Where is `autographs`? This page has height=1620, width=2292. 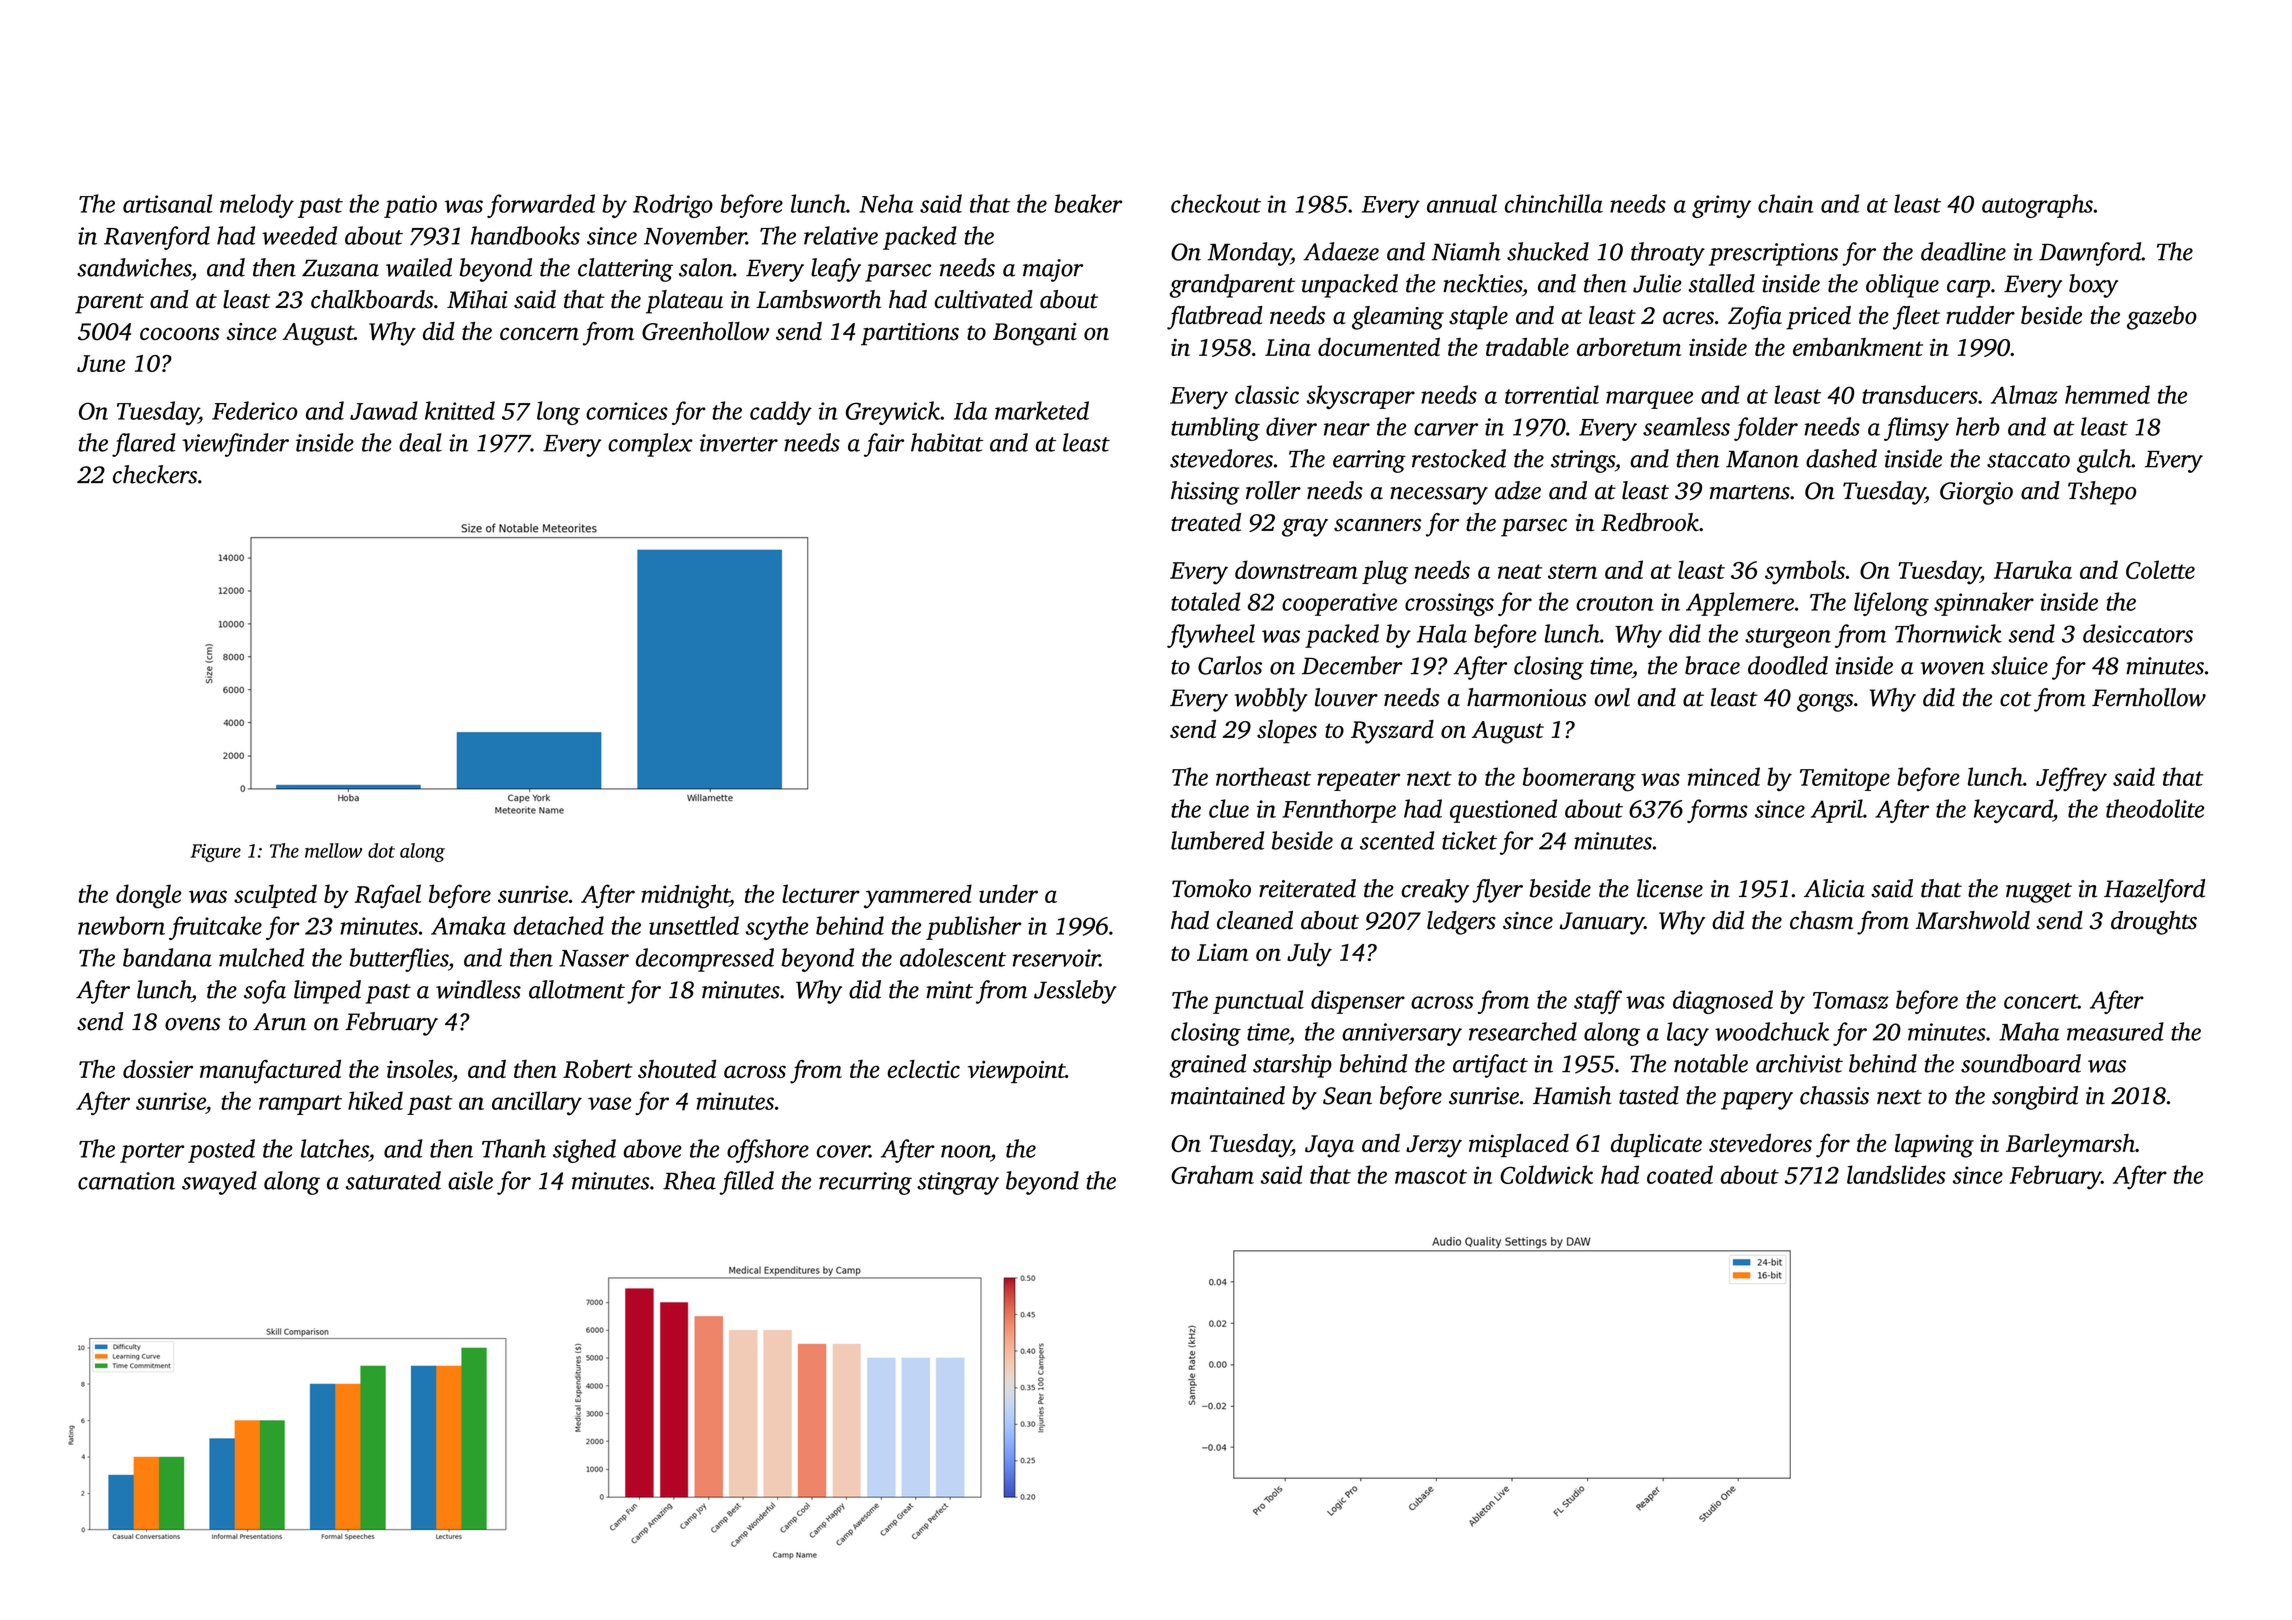 autographs is located at coordinates (2037, 206).
